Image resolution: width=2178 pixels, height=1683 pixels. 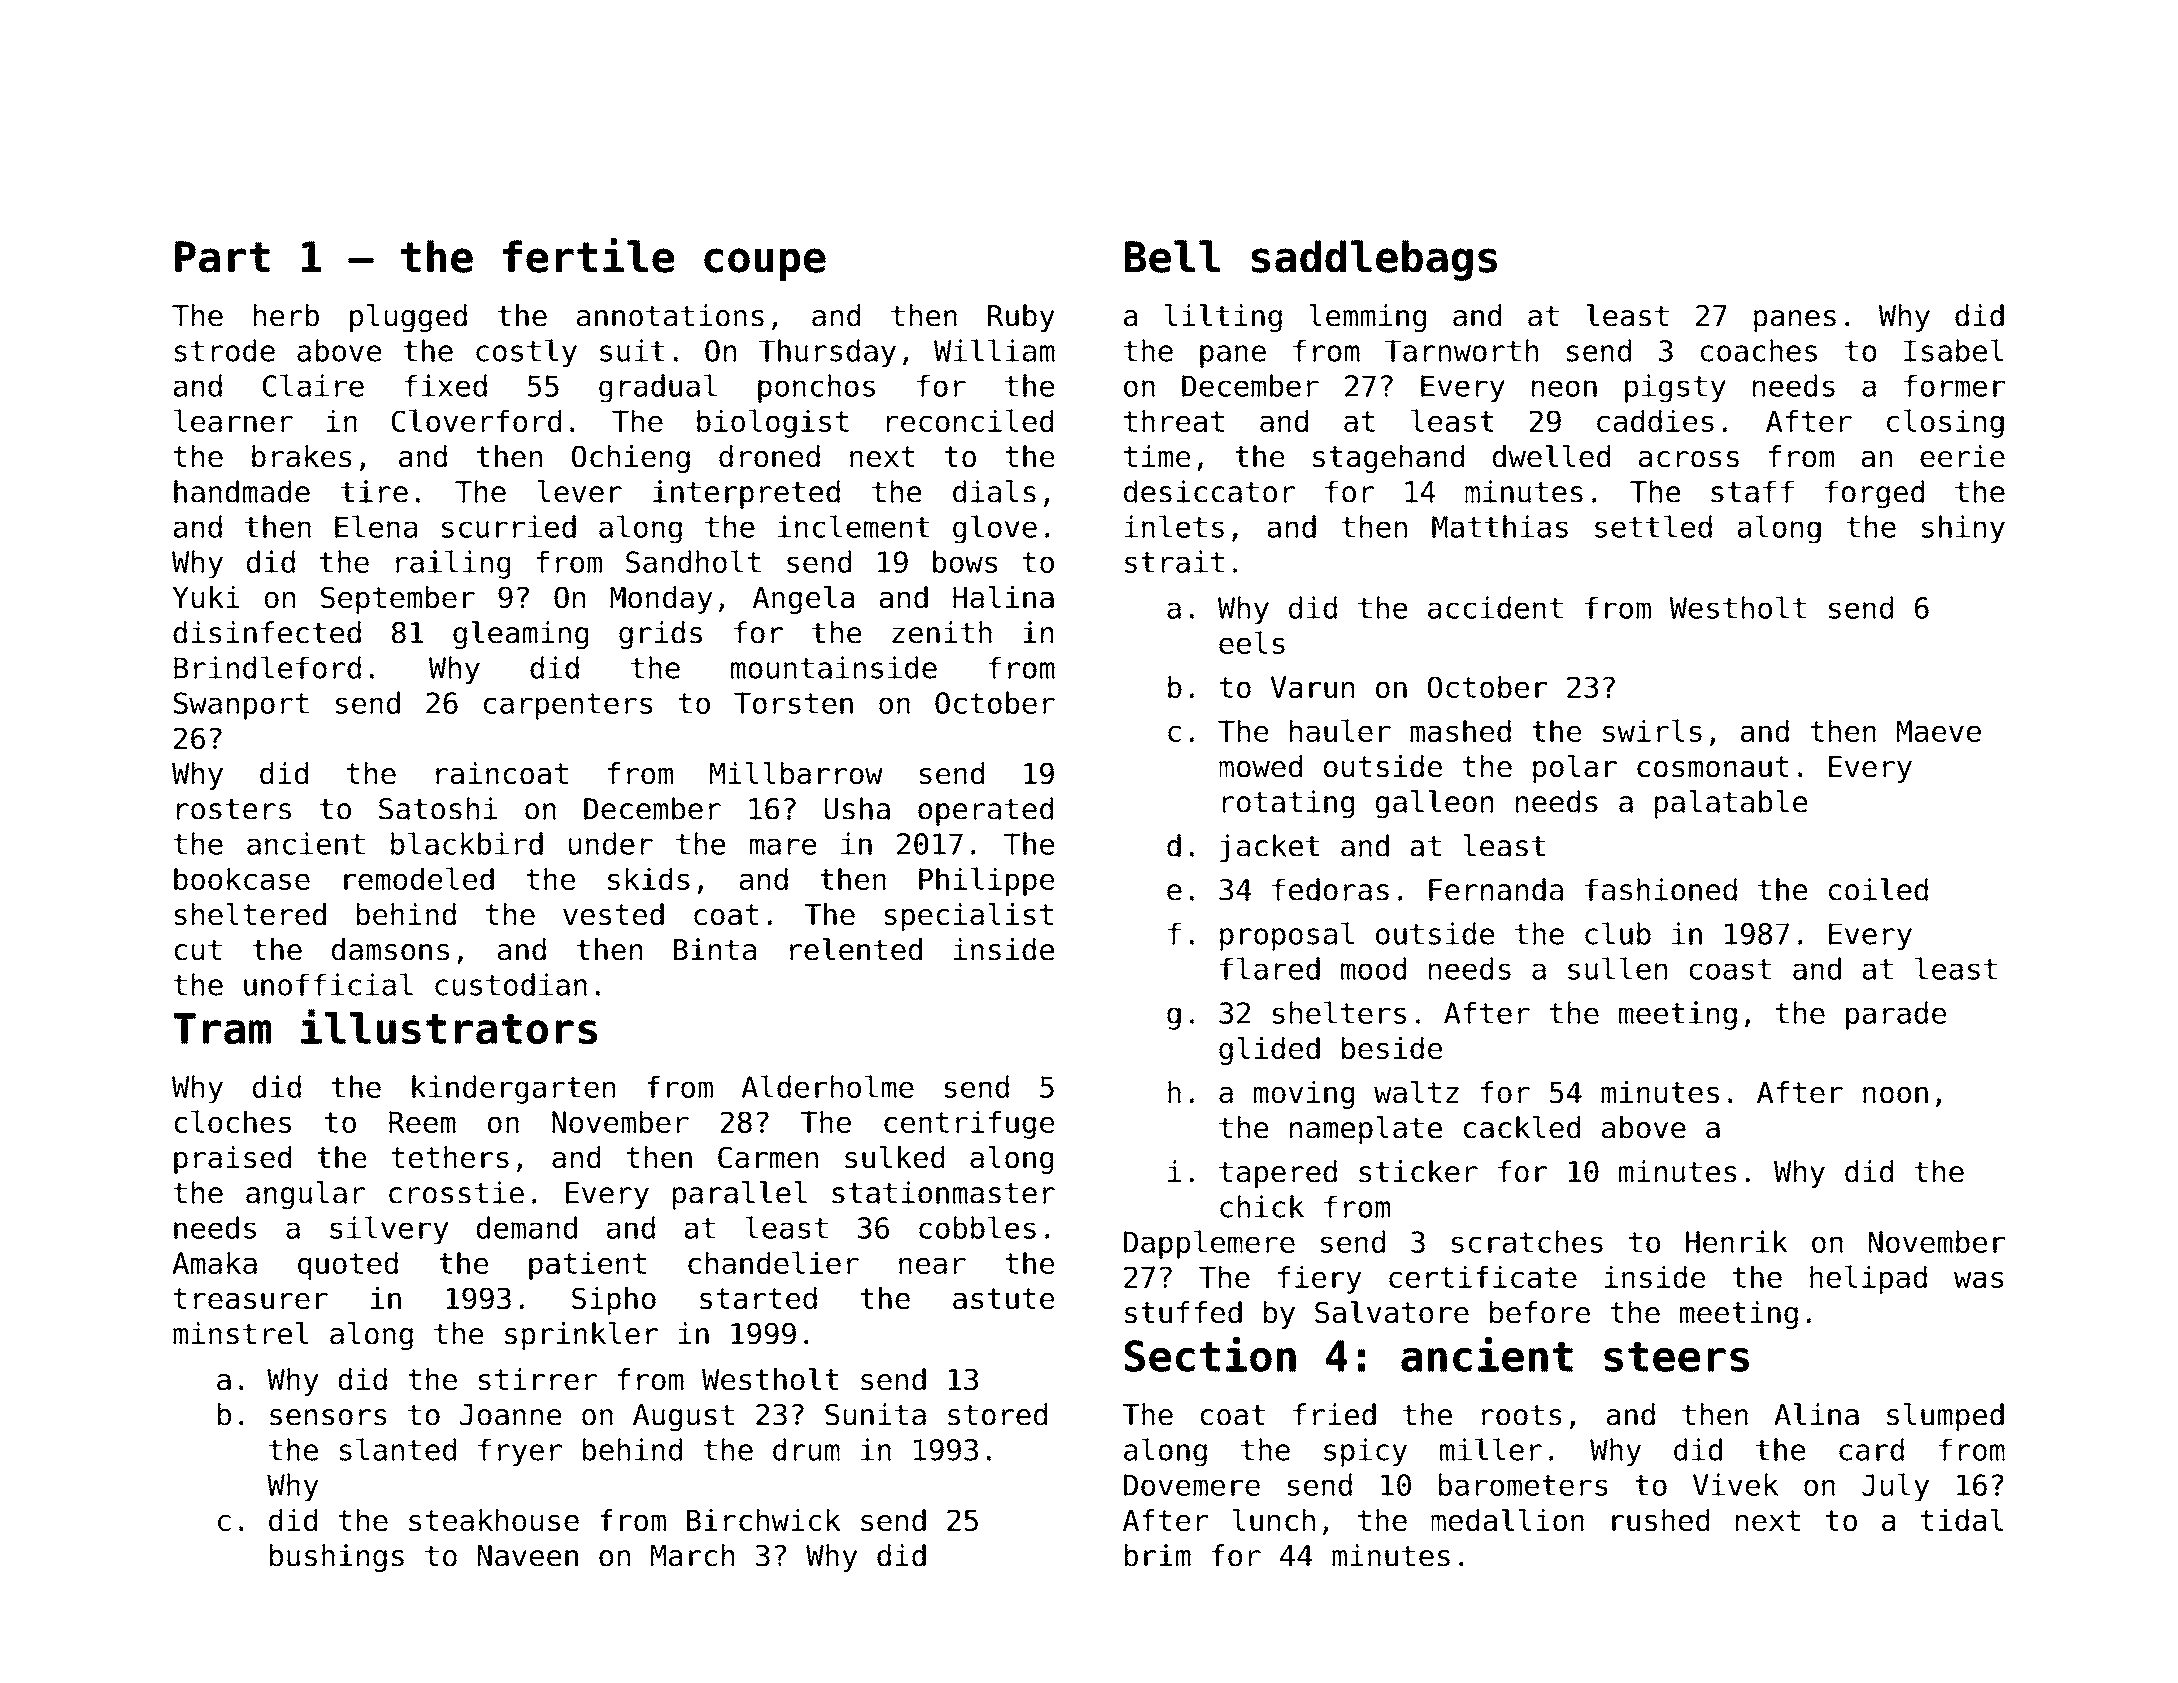 What do you see at coordinates (1418, 1171) in the screenshot?
I see `sticker` at bounding box center [1418, 1171].
